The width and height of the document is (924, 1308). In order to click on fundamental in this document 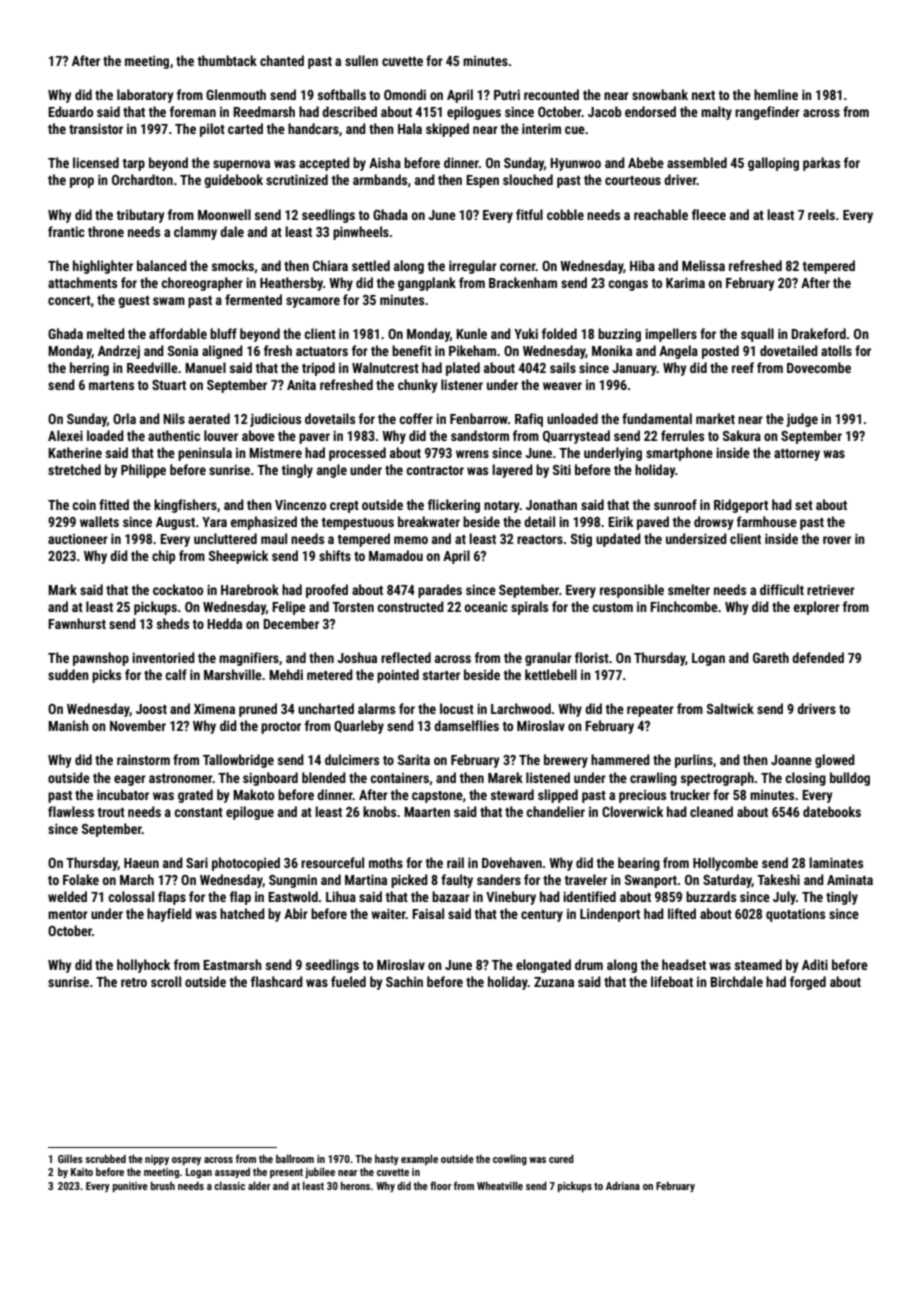, I will do `click(657, 418)`.
